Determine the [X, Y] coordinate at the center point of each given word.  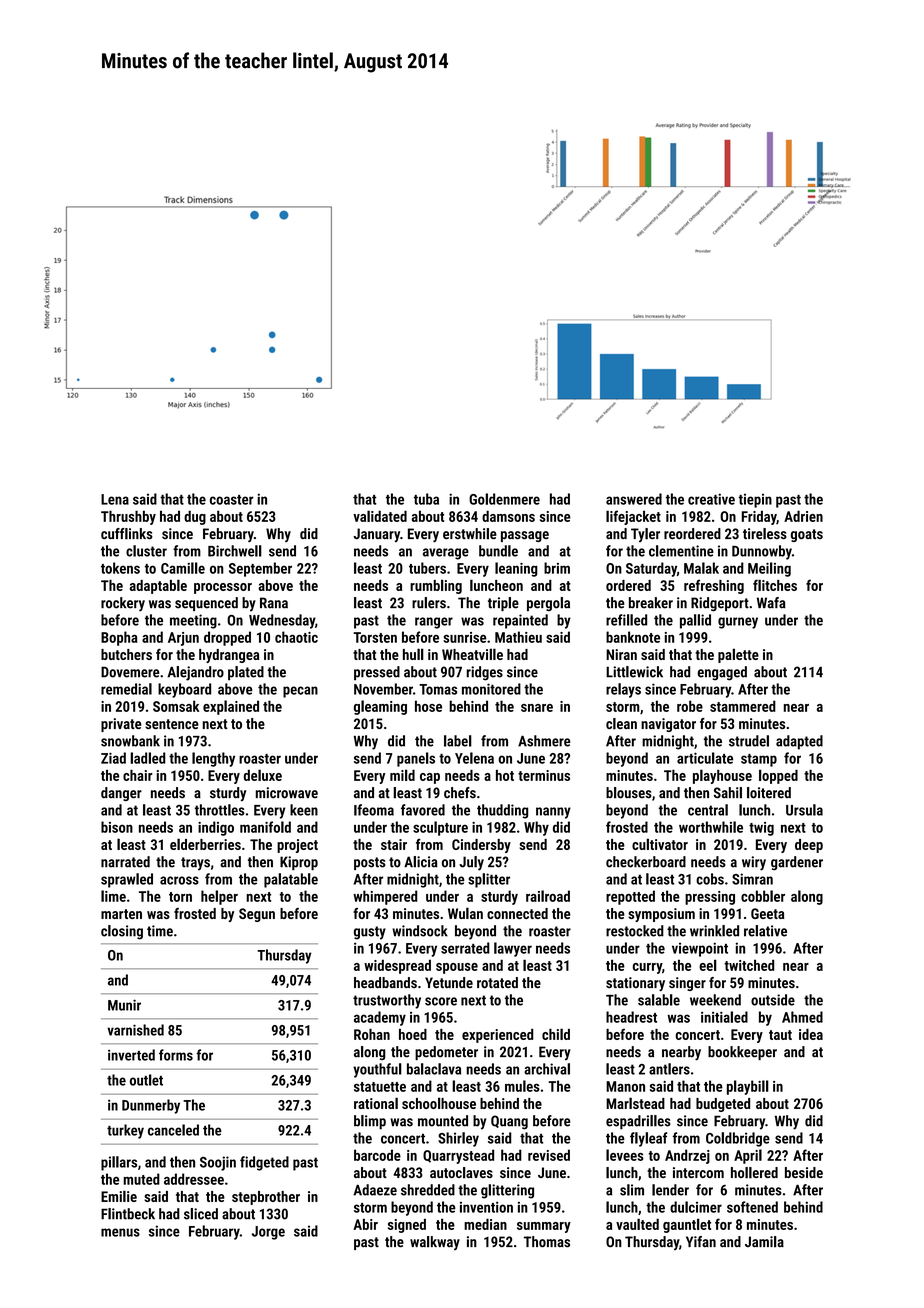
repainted [520, 621]
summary [544, 1227]
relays [623, 690]
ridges [484, 673]
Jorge [268, 1233]
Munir [124, 1005]
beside [804, 1172]
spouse [457, 968]
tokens [120, 568]
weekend [715, 1000]
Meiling [769, 569]
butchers [126, 654]
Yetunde [449, 982]
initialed [724, 1017]
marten [121, 914]
